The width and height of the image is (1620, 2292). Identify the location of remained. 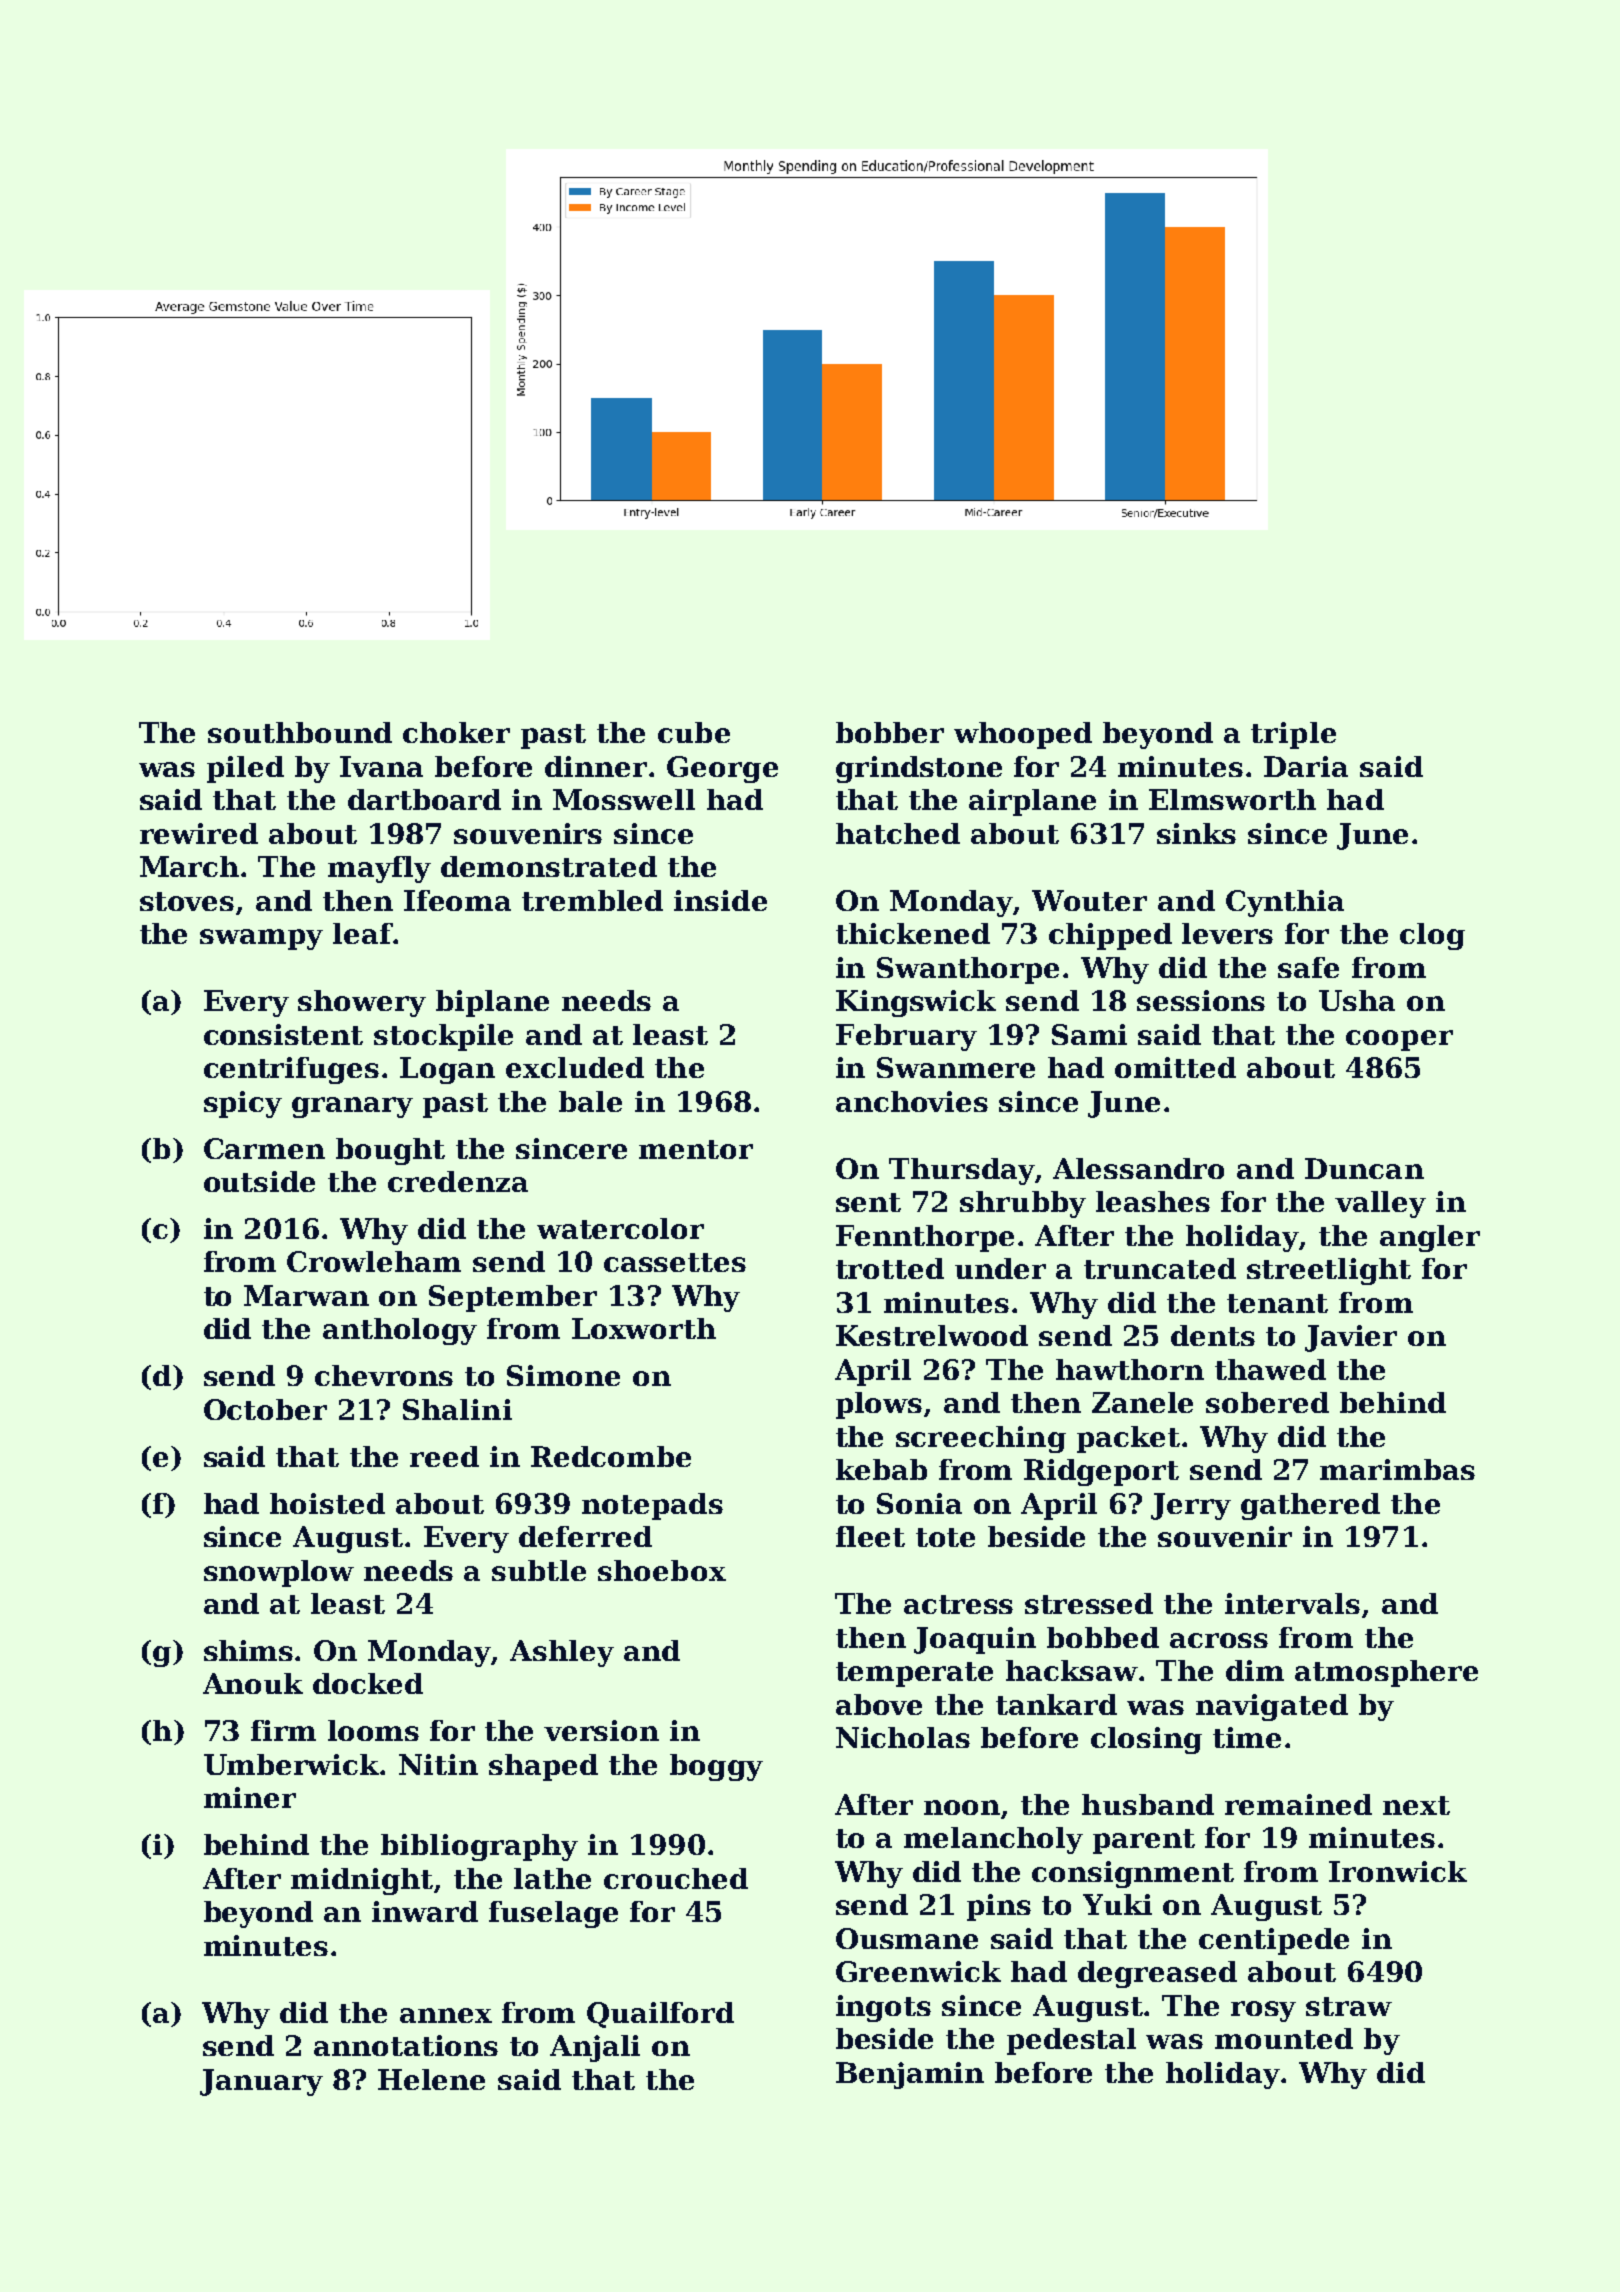
(1298, 1804).
